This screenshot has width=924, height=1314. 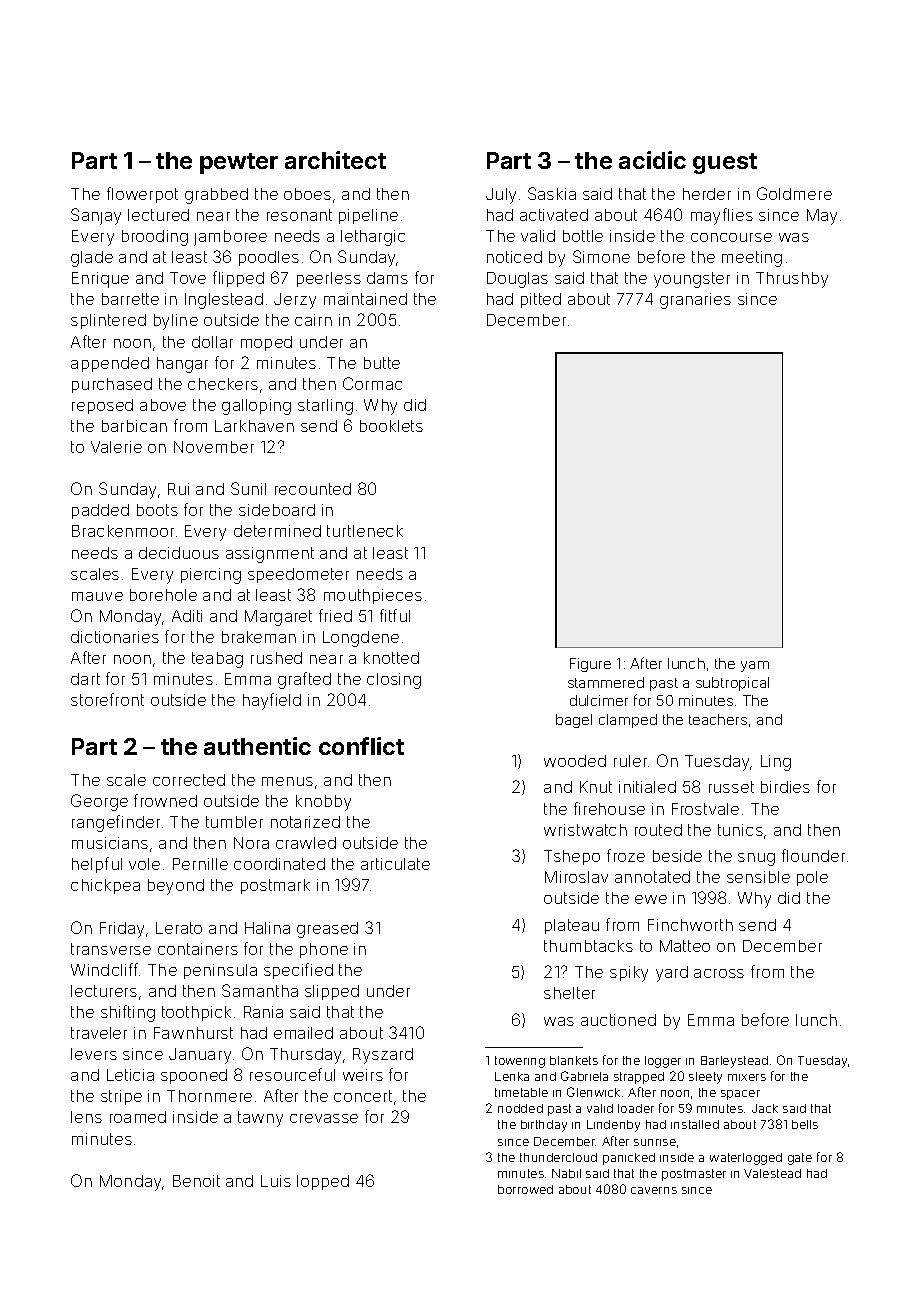 What do you see at coordinates (105, 886) in the screenshot?
I see `chickpea` at bounding box center [105, 886].
